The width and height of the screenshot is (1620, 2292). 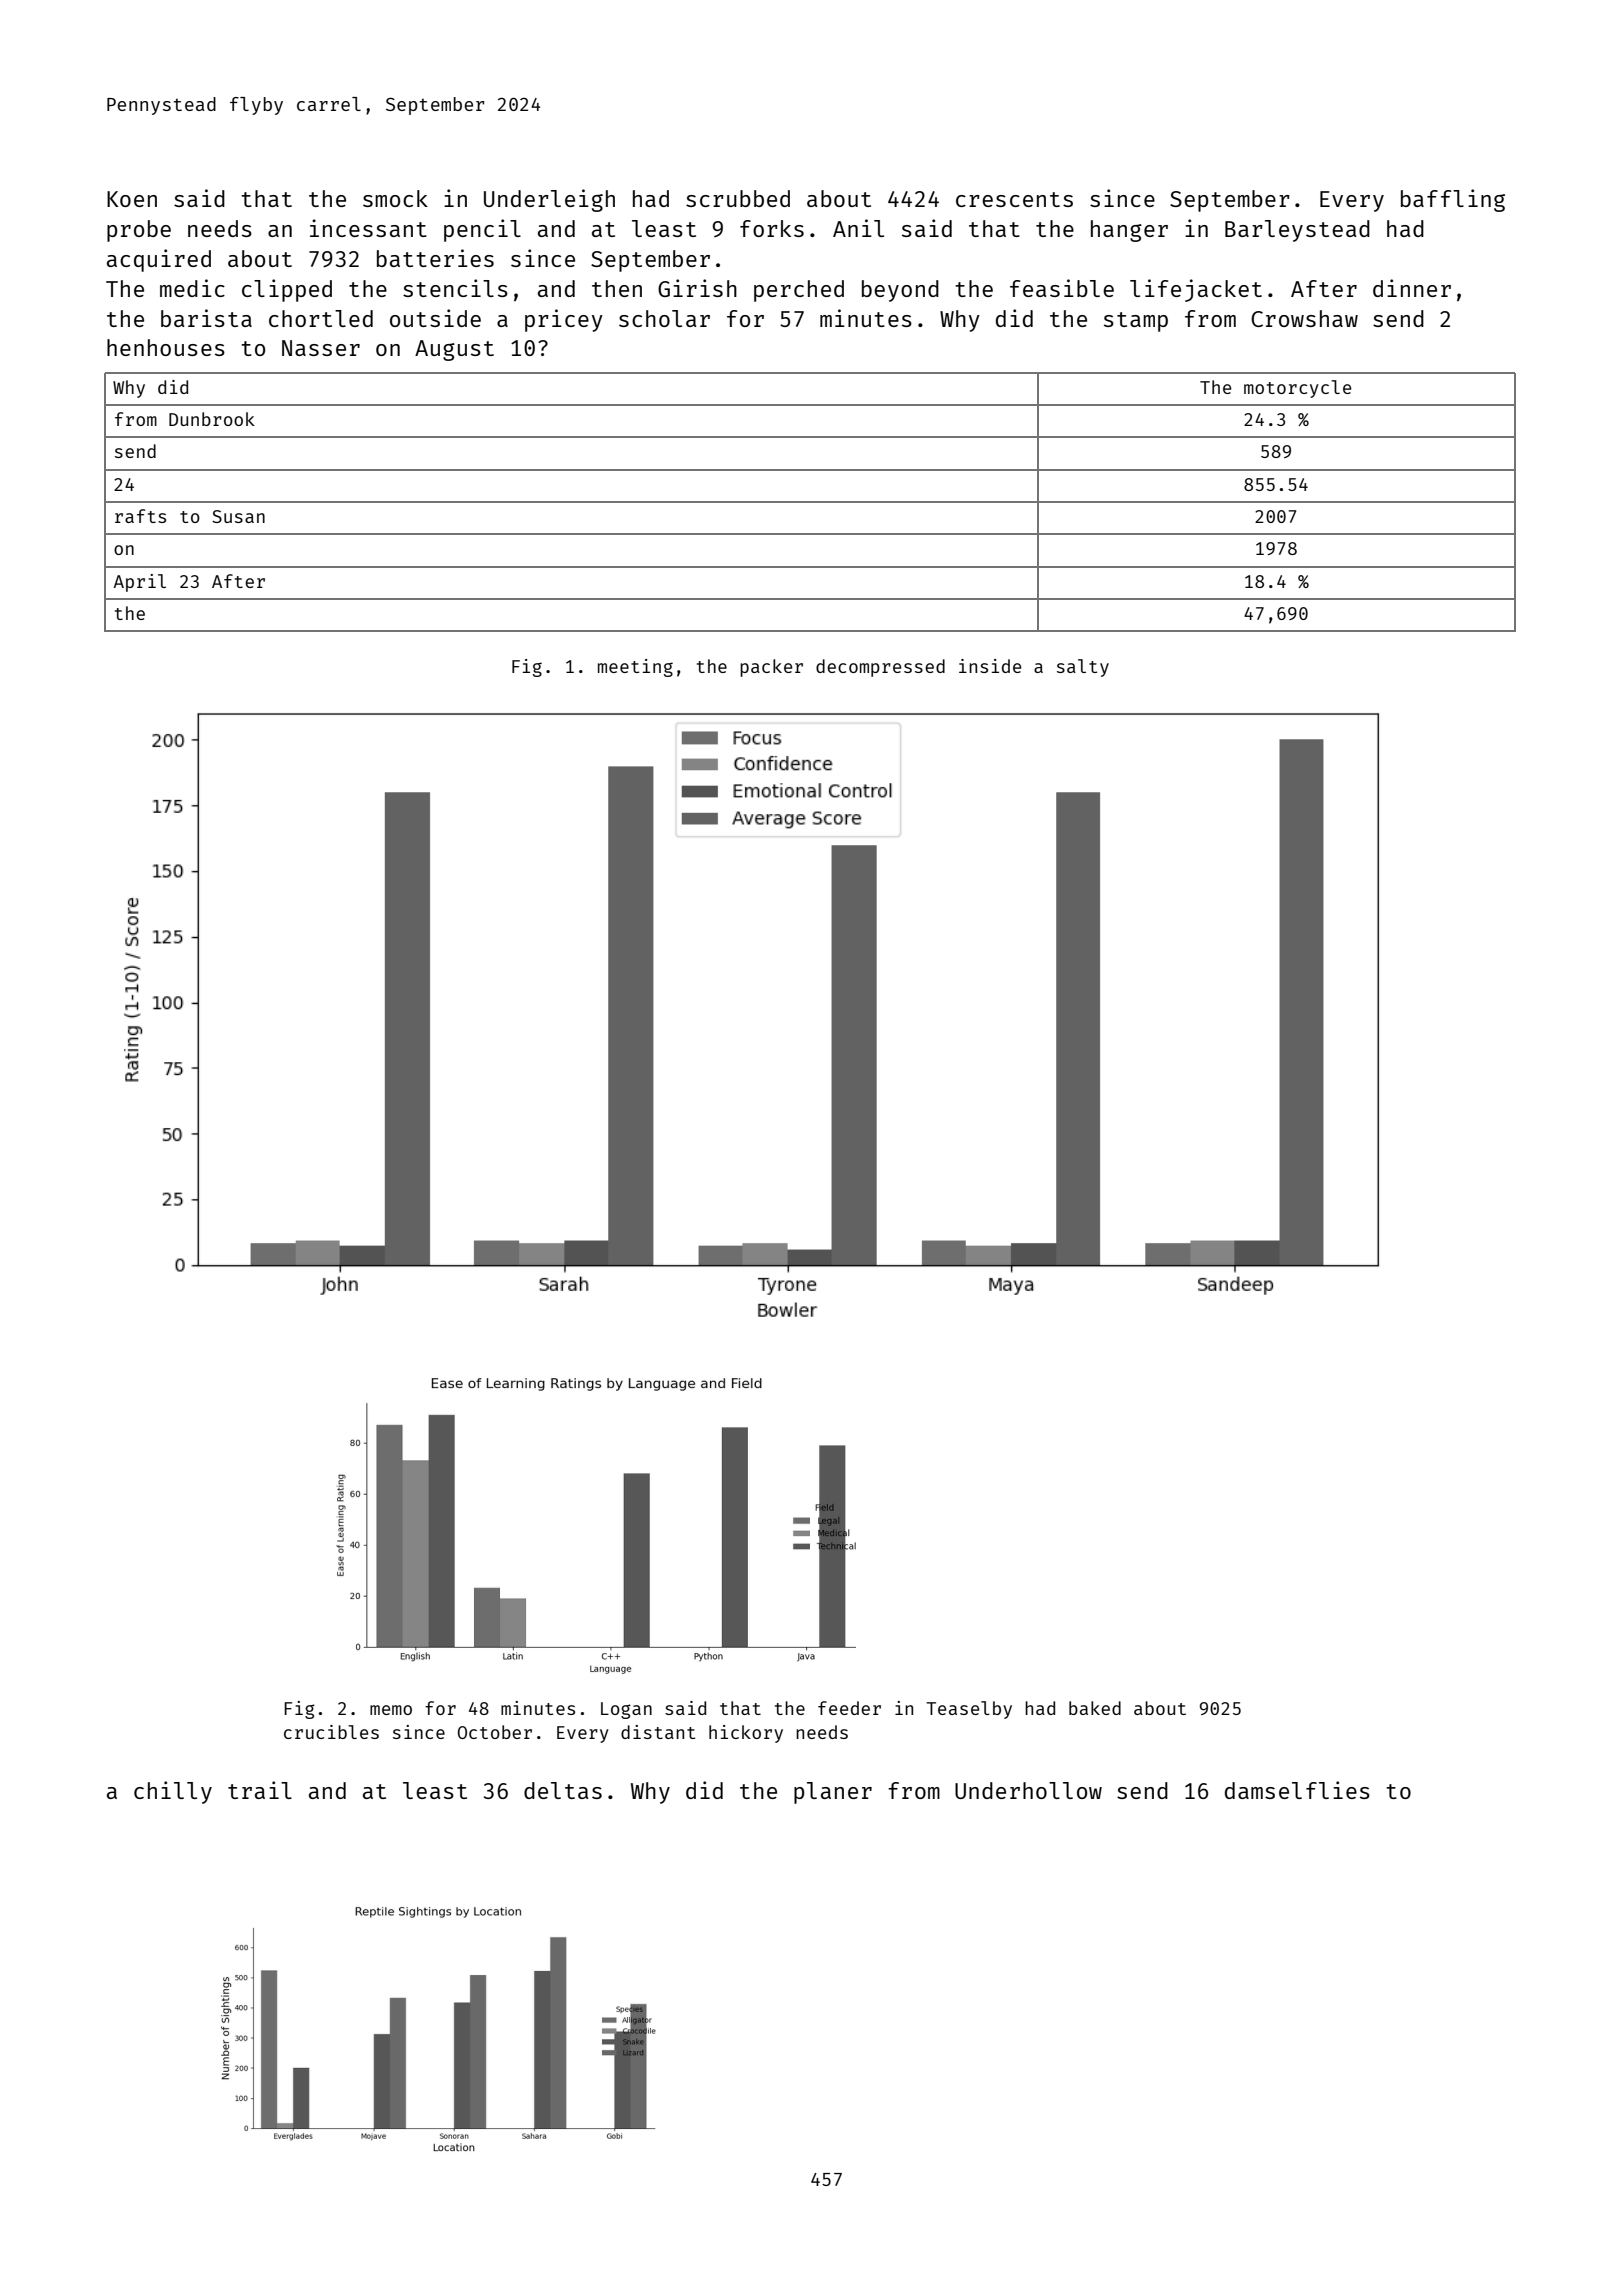 What do you see at coordinates (1083, 668) in the screenshot?
I see `salty` at bounding box center [1083, 668].
